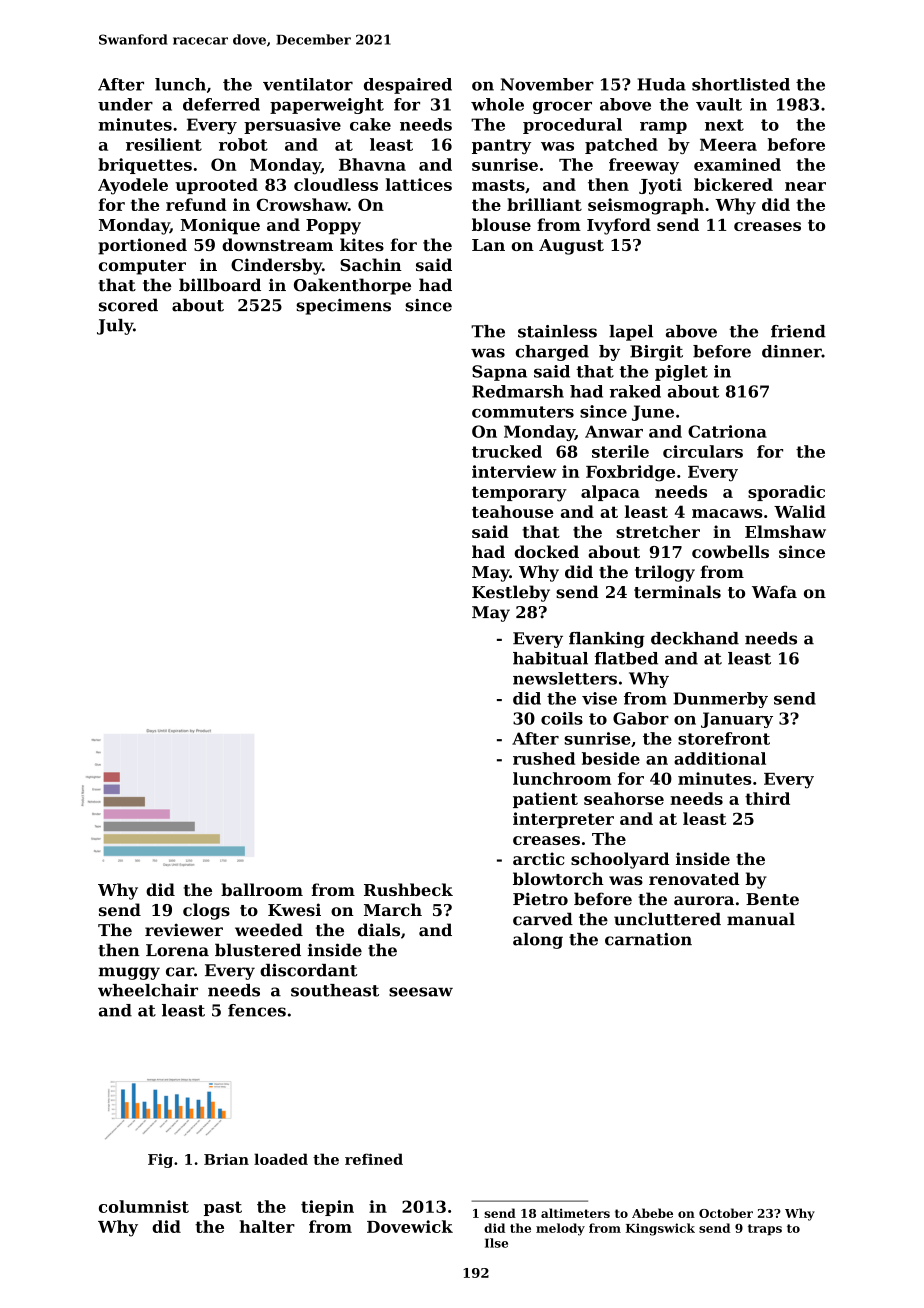 This screenshot has width=924, height=1308. What do you see at coordinates (421, 992) in the screenshot?
I see `seesaw` at bounding box center [421, 992].
